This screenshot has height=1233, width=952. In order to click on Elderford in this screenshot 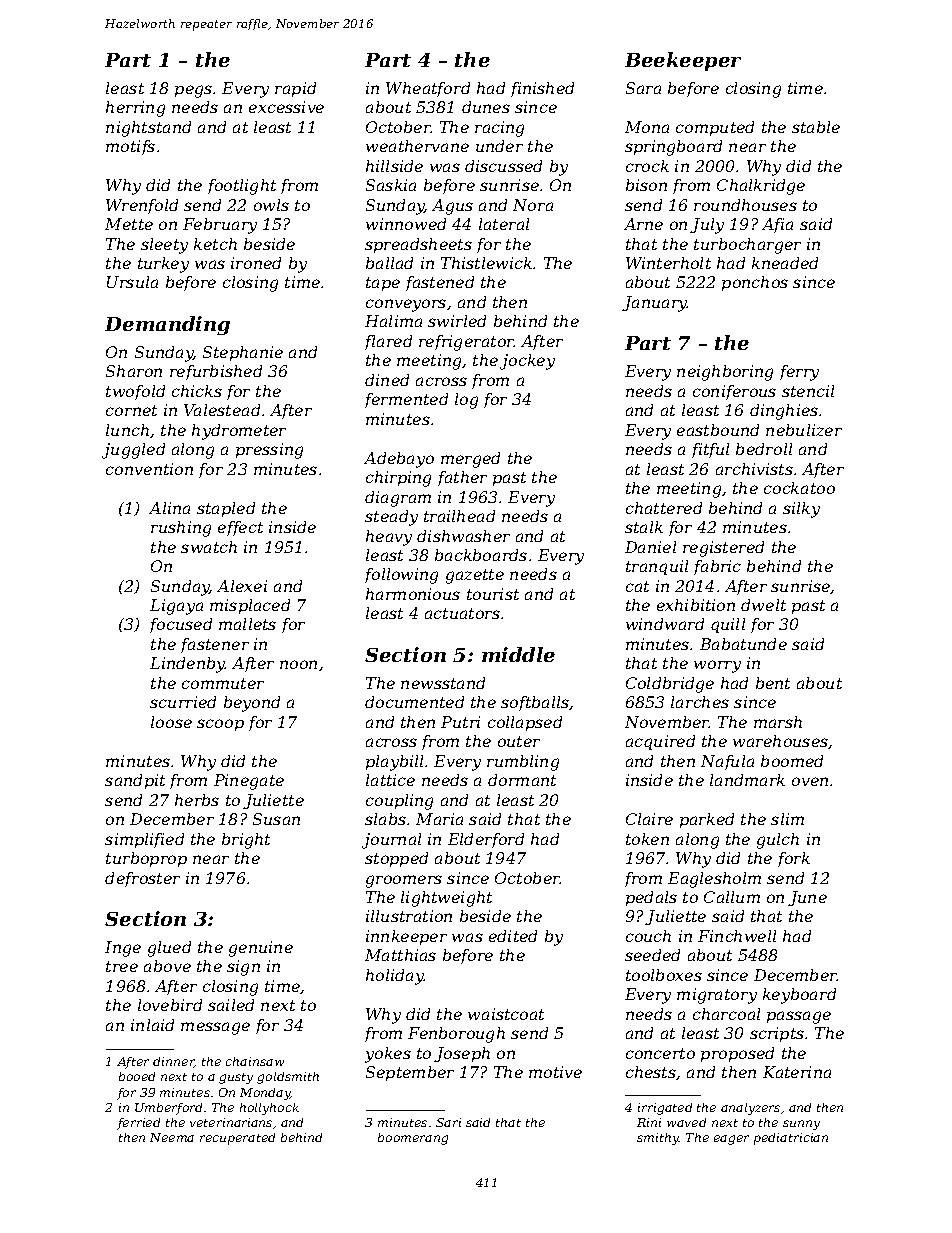, I will do `click(486, 840)`.
